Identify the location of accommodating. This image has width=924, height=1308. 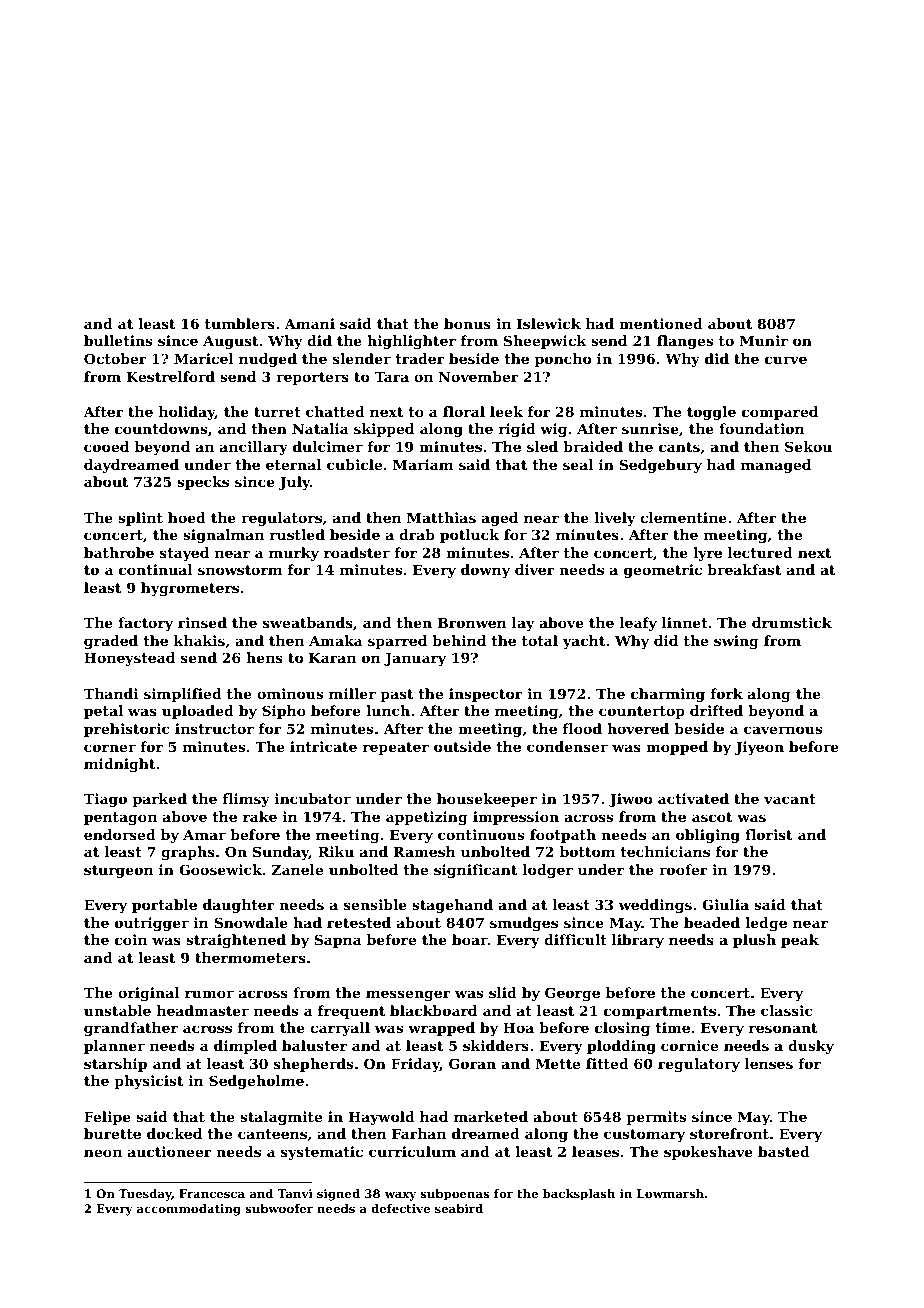
(189, 1210).
